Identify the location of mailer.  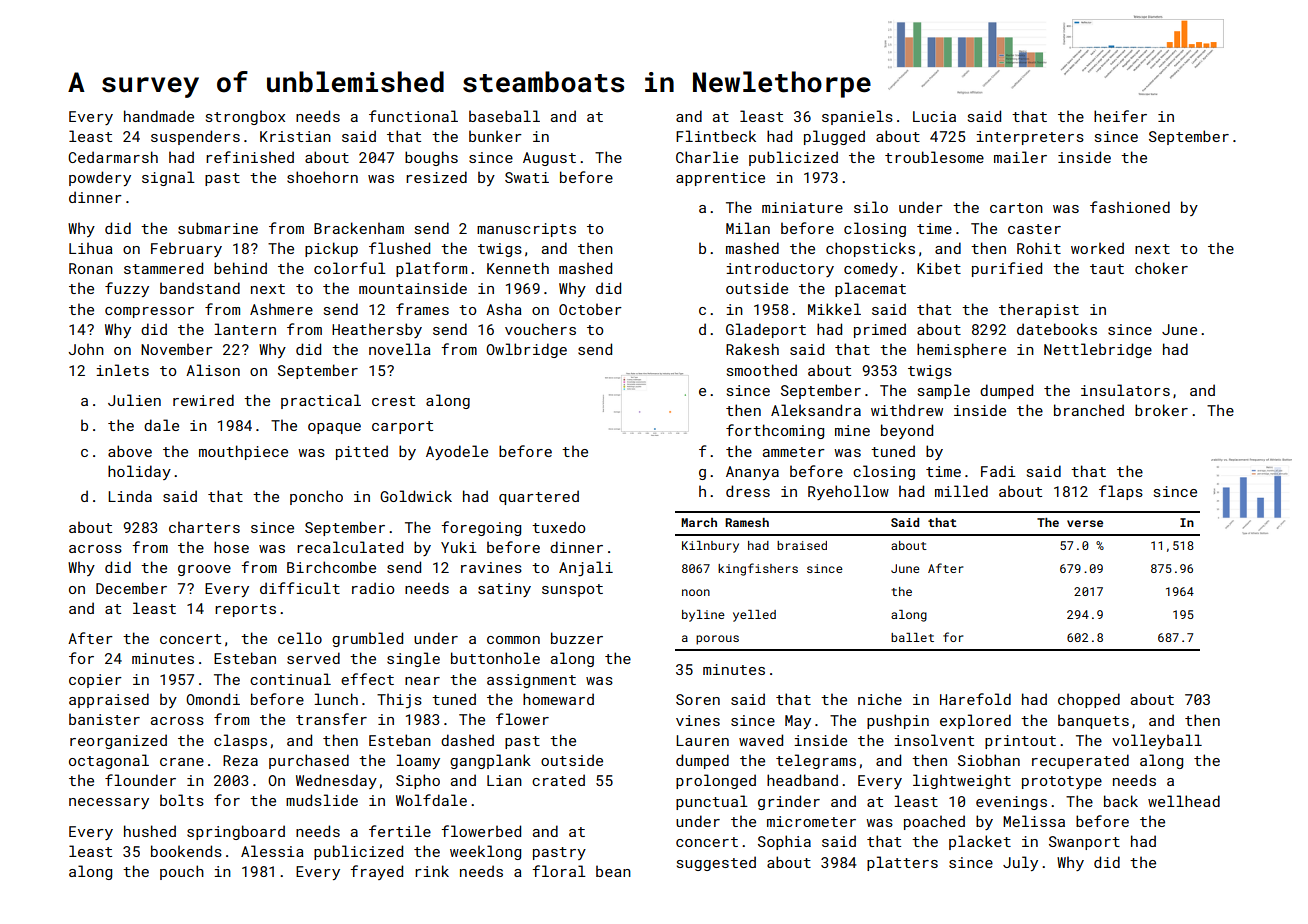
(1020, 157).
